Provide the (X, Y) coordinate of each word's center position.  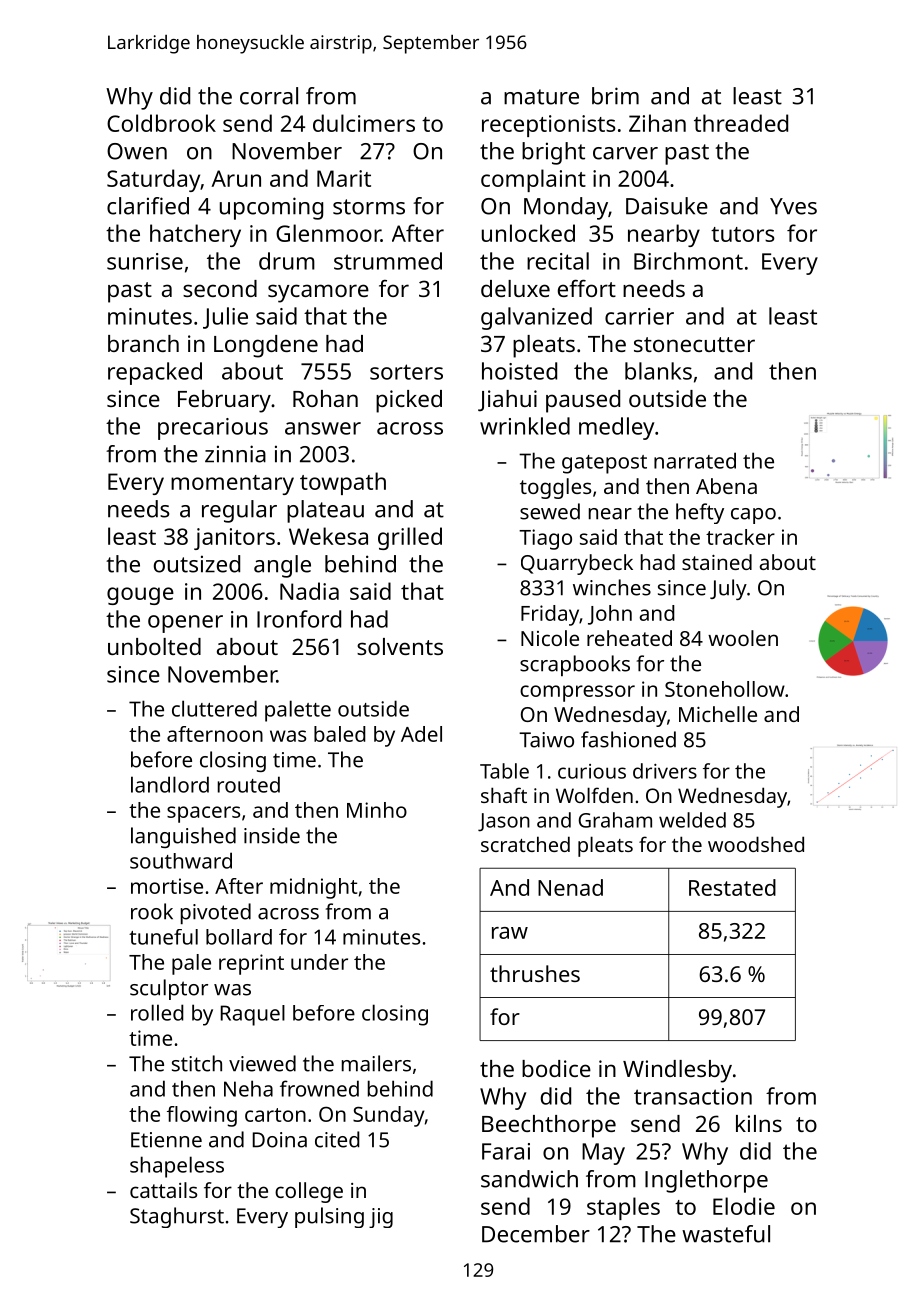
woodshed (756, 844)
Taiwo (546, 740)
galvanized (536, 318)
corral (269, 96)
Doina (280, 1140)
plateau (325, 511)
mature (541, 97)
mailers (376, 1063)
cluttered (214, 708)
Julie (225, 318)
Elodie (744, 1206)
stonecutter (694, 344)
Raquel (253, 1015)
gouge (140, 596)
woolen (743, 638)
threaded (741, 123)
